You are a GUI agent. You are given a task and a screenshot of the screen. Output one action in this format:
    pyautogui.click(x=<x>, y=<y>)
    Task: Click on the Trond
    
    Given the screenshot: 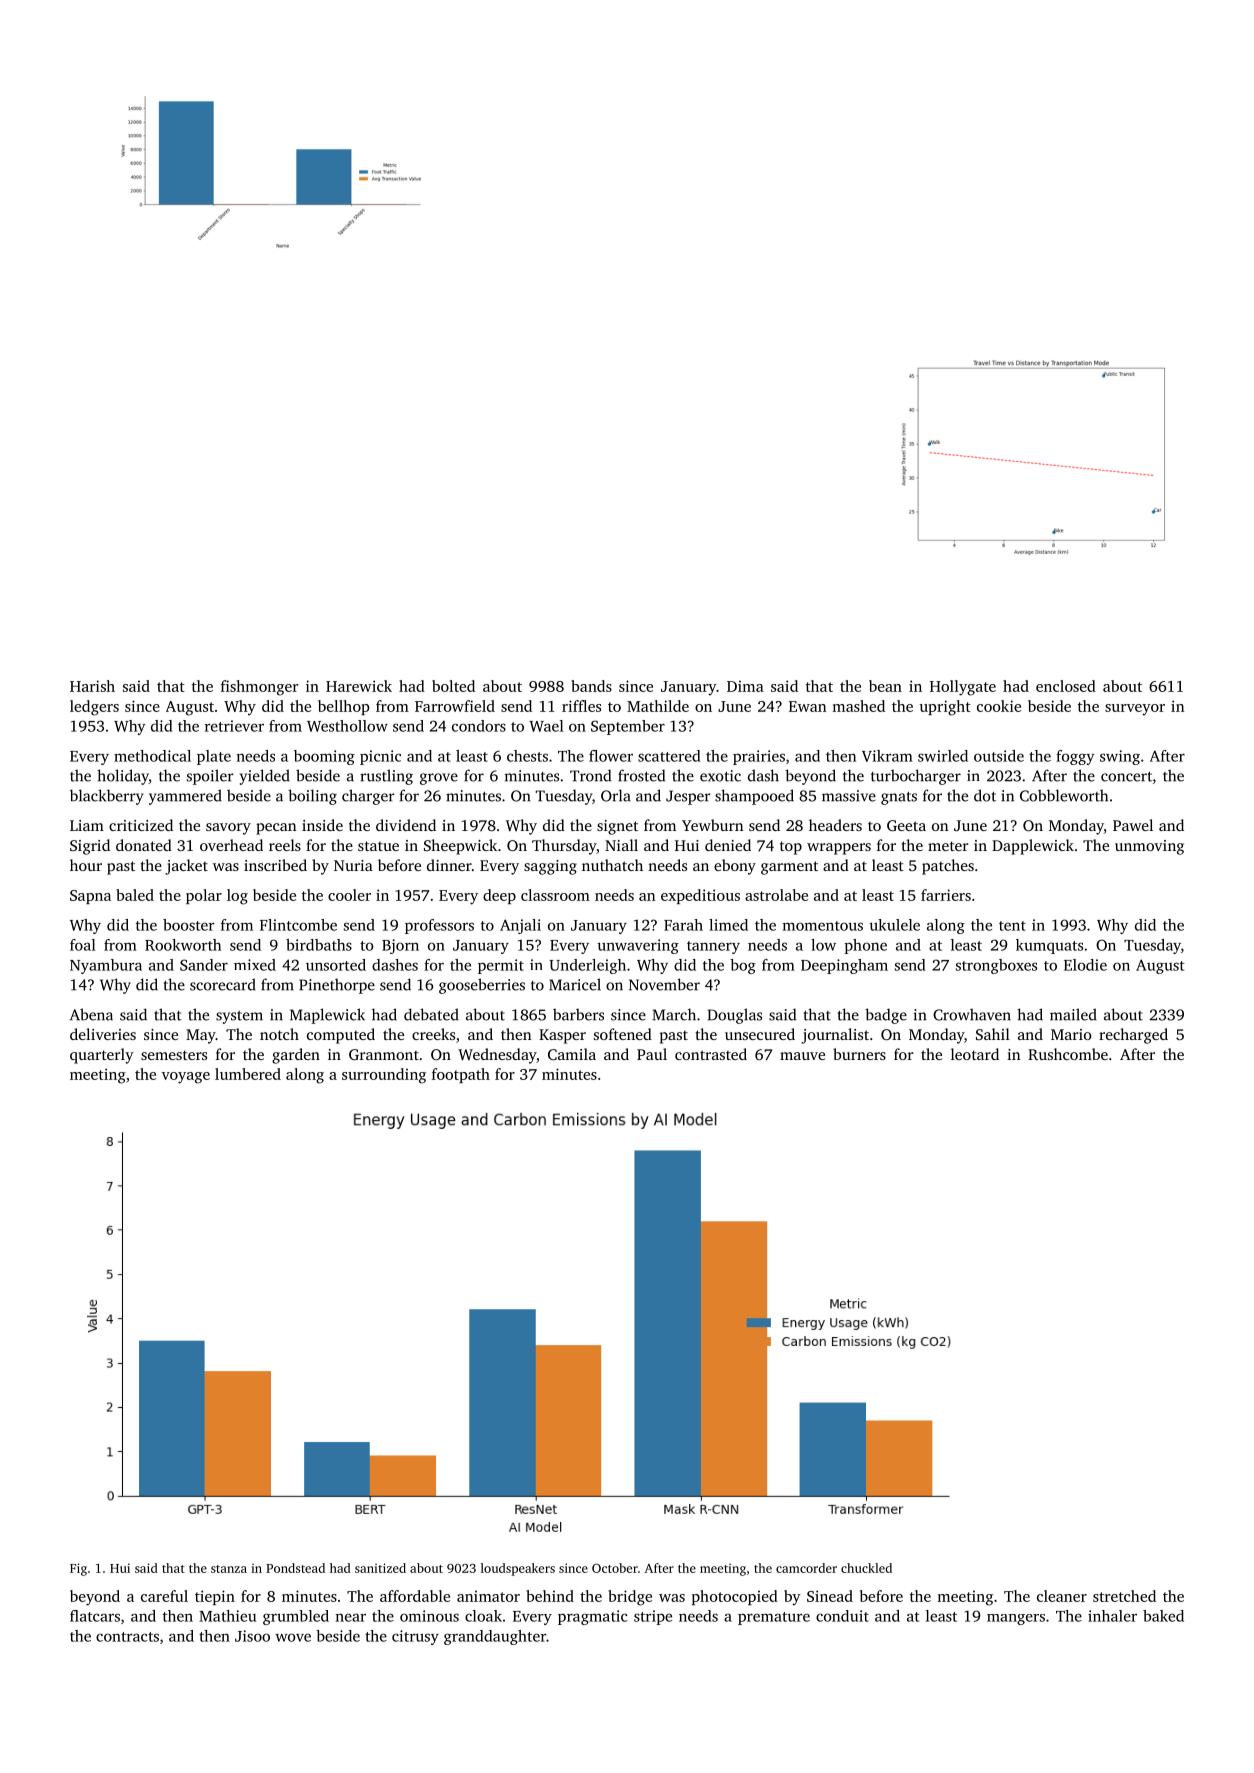 What is the action you would take?
    pyautogui.click(x=590, y=775)
